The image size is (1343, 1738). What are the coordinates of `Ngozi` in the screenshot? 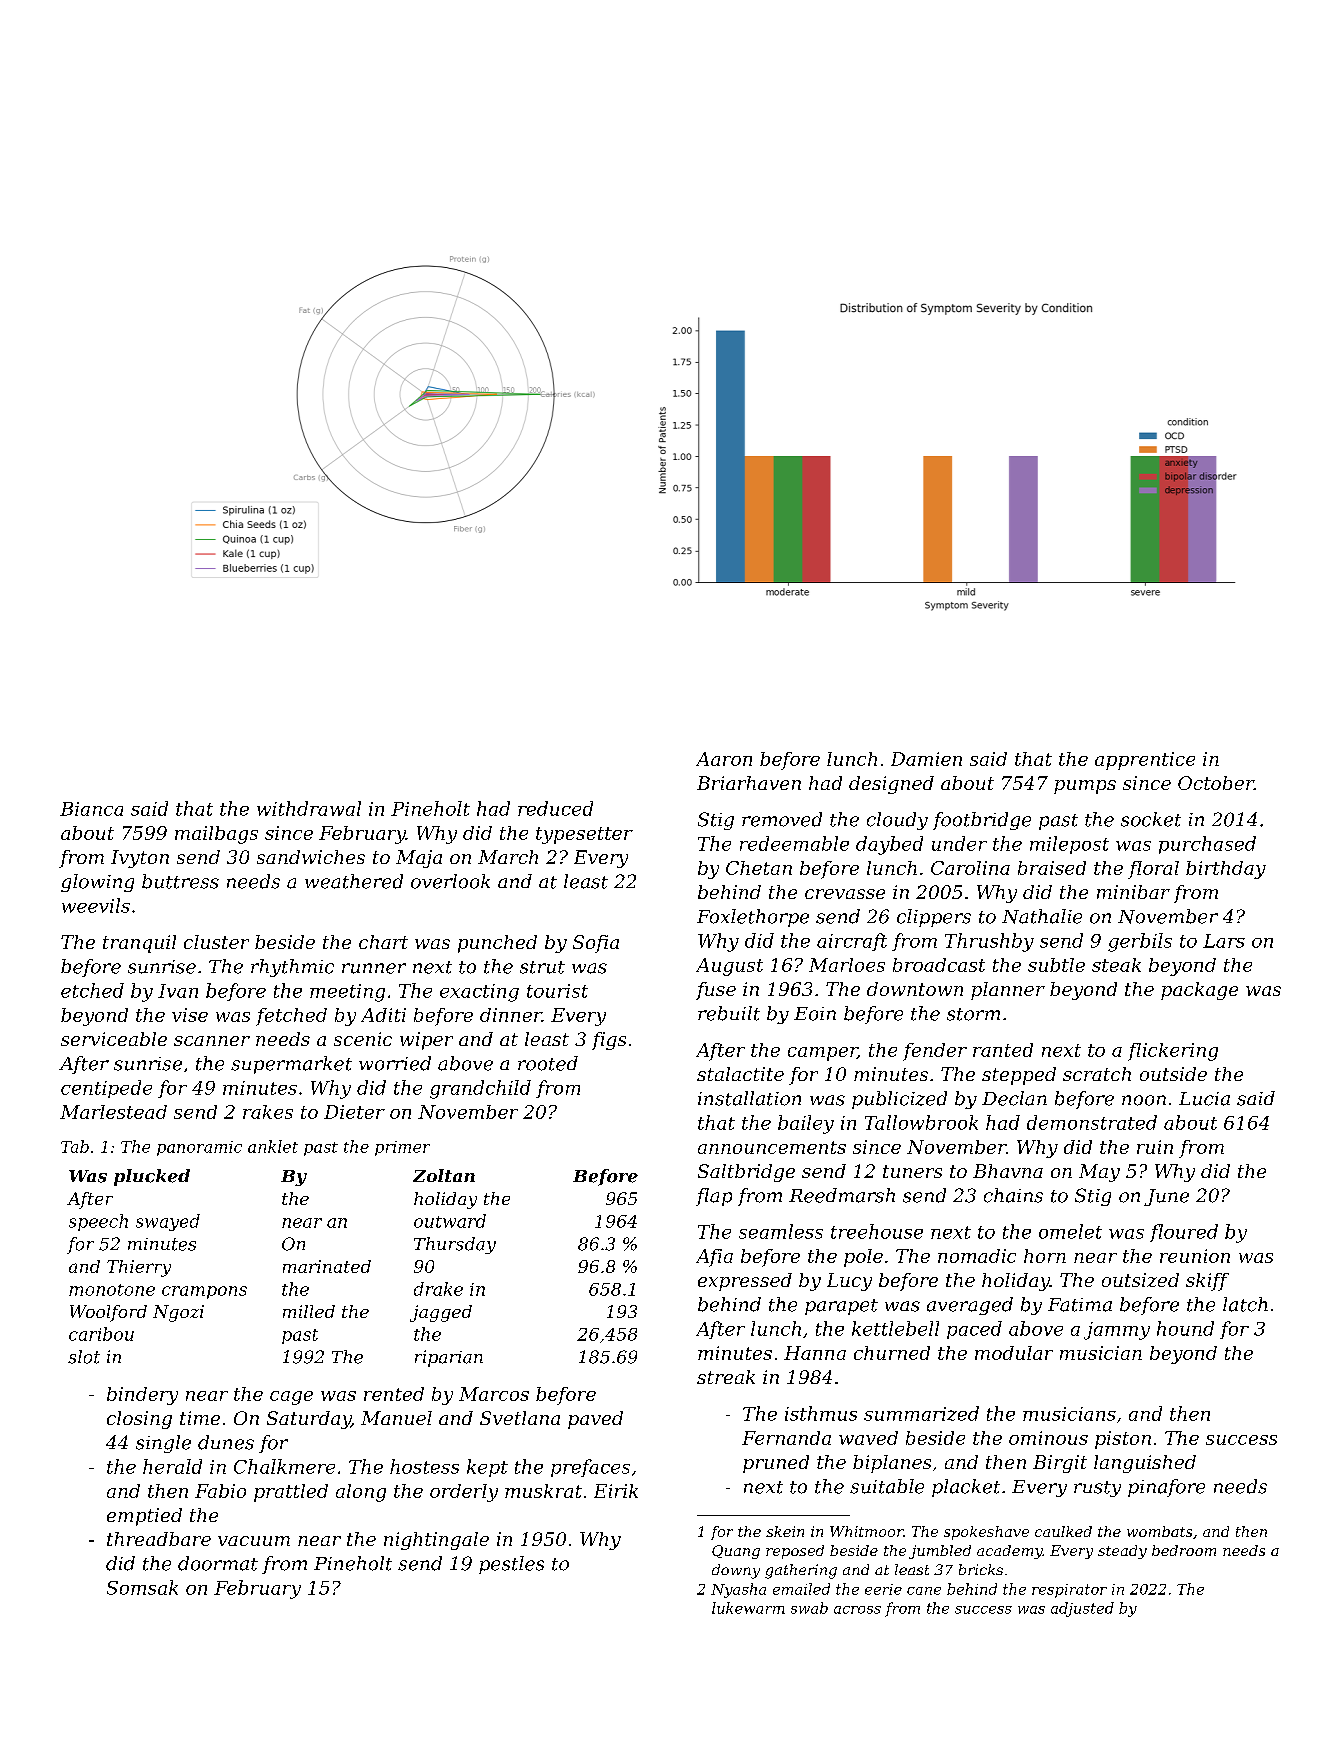 It's located at (178, 1313).
